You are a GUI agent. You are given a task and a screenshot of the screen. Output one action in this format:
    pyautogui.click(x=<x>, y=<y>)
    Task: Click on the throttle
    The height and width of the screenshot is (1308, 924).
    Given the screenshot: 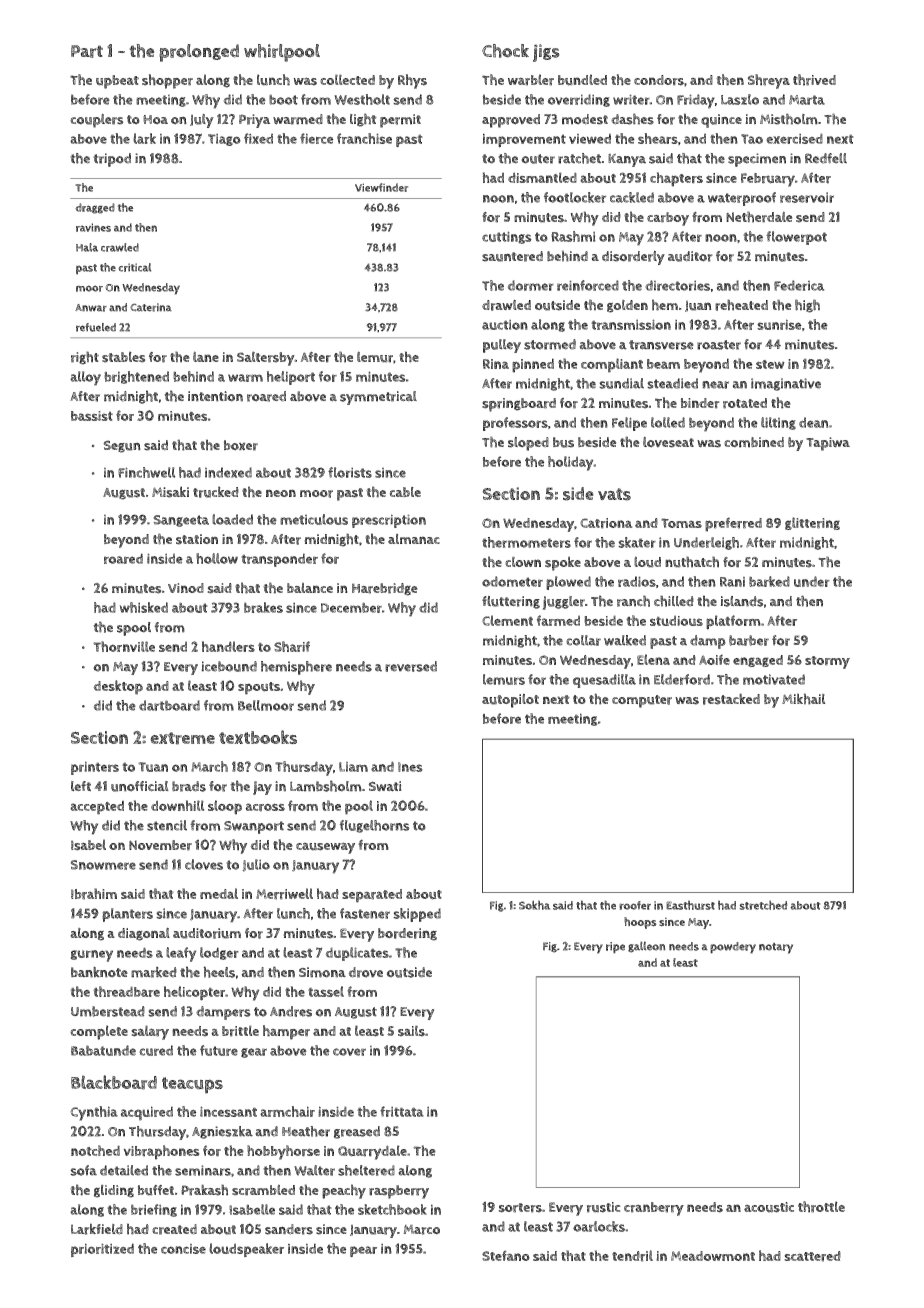 What is the action you would take?
    pyautogui.click(x=821, y=1207)
